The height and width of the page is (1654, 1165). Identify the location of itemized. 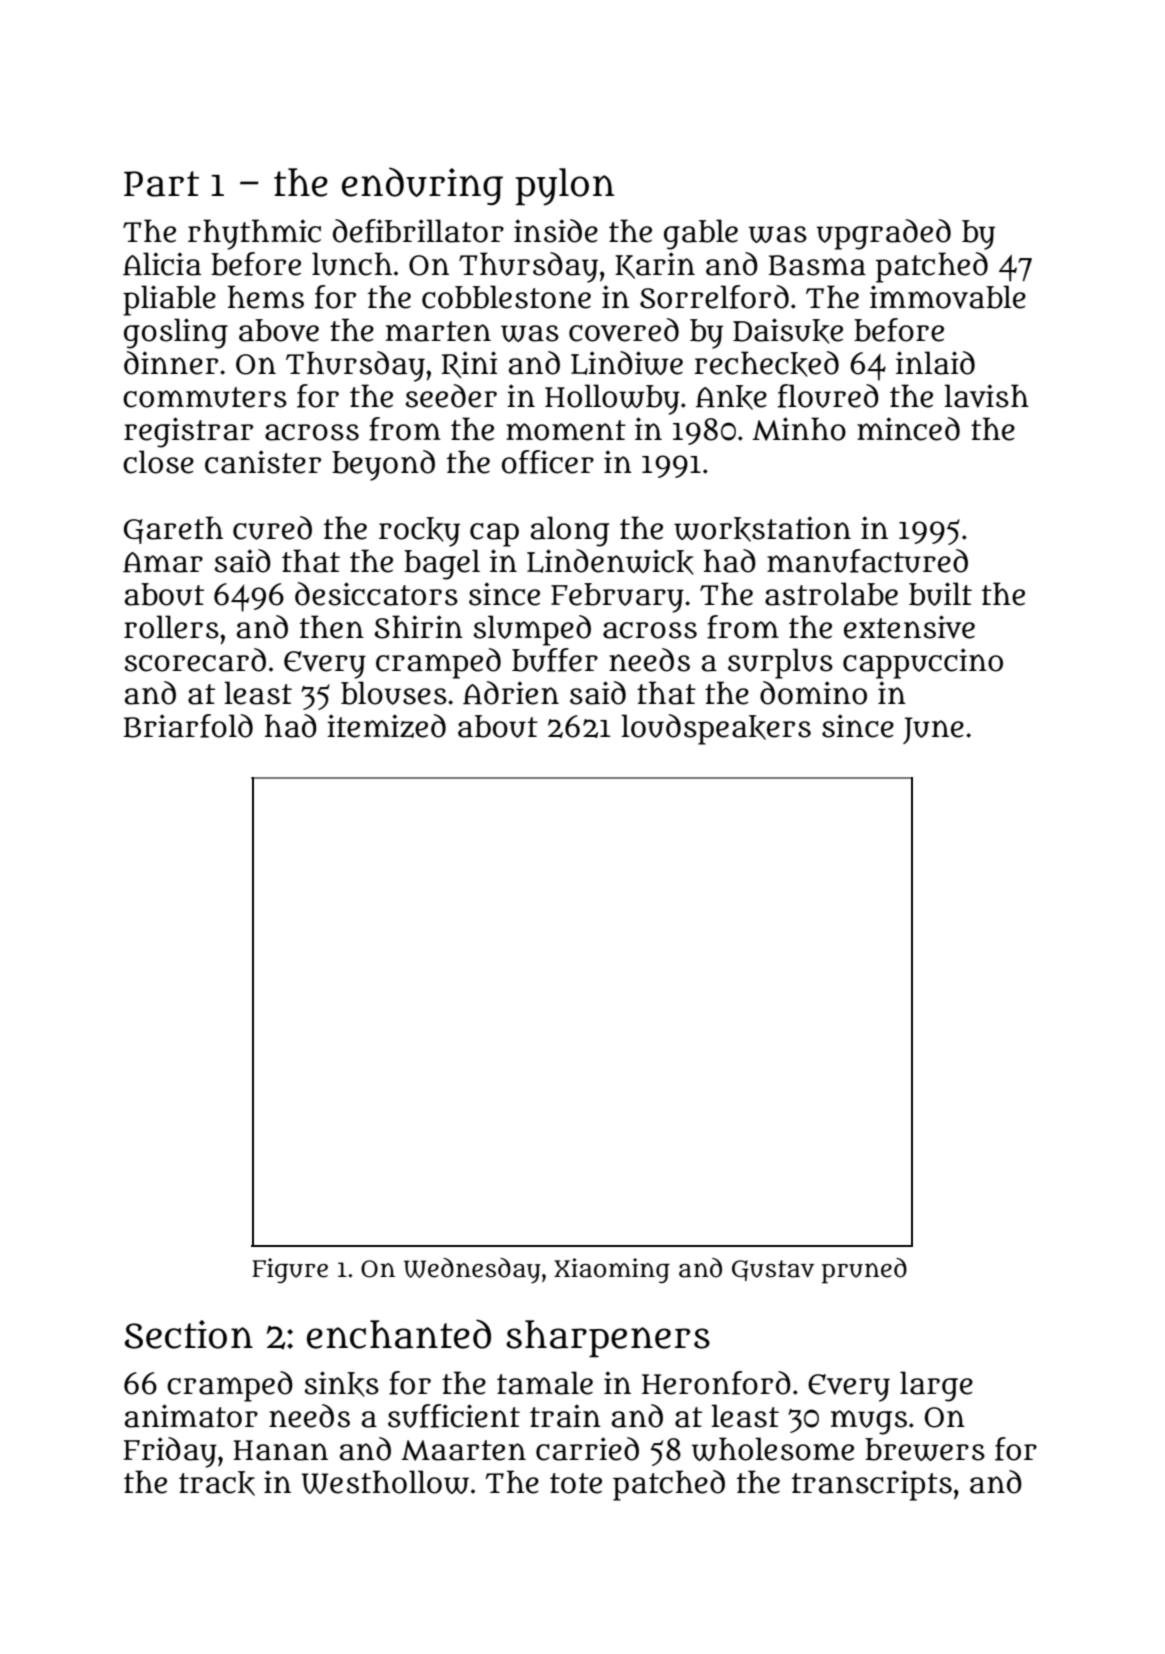
(386, 726).
